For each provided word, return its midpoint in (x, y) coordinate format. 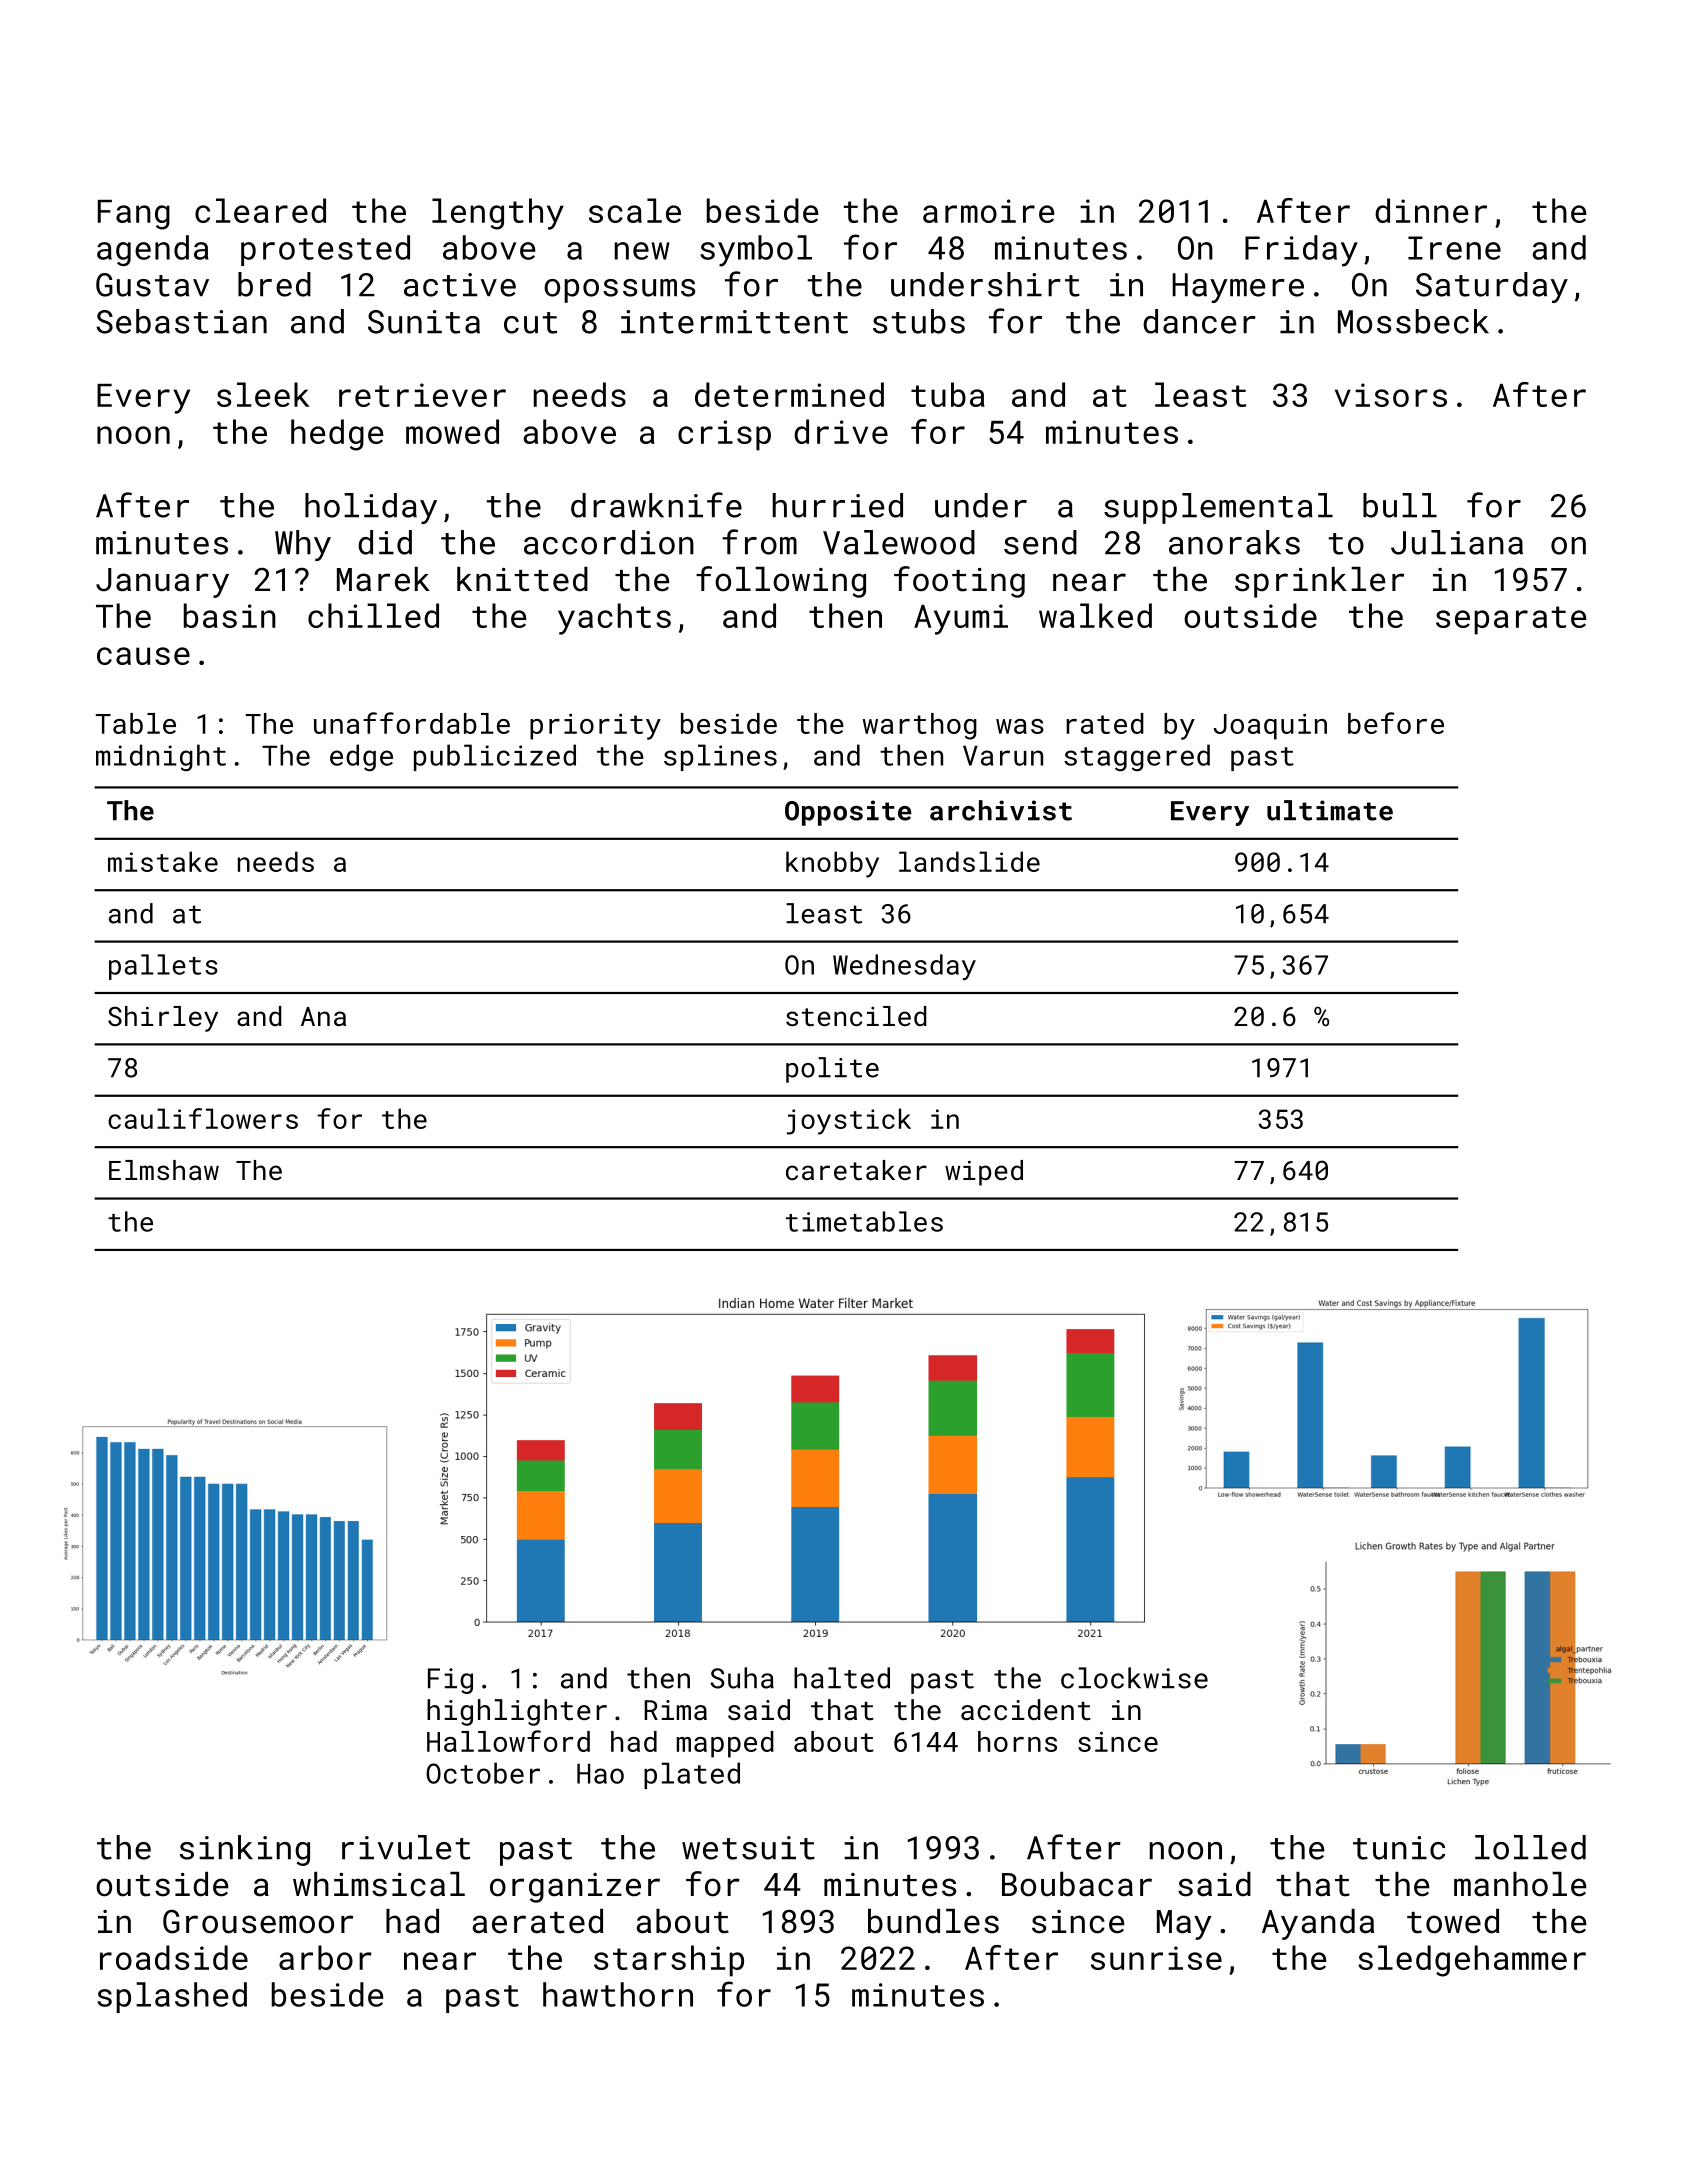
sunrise (1156, 1958)
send (1040, 542)
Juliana (1457, 542)
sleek (263, 394)
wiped (984, 1173)
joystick (849, 1121)
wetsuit (748, 1848)
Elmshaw (164, 1170)
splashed (172, 1997)
